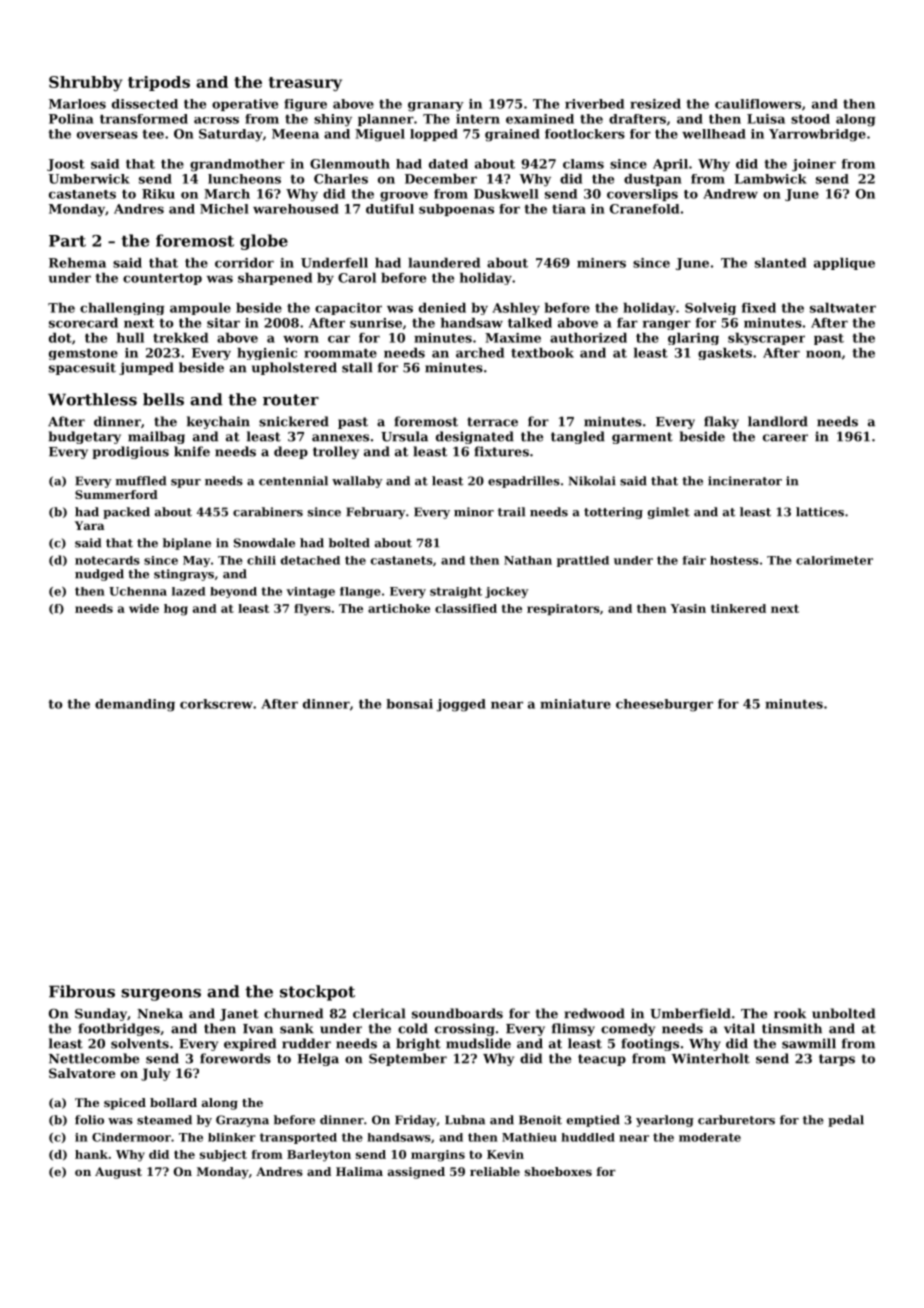  What do you see at coordinates (739, 1028) in the page?
I see `vital` at bounding box center [739, 1028].
